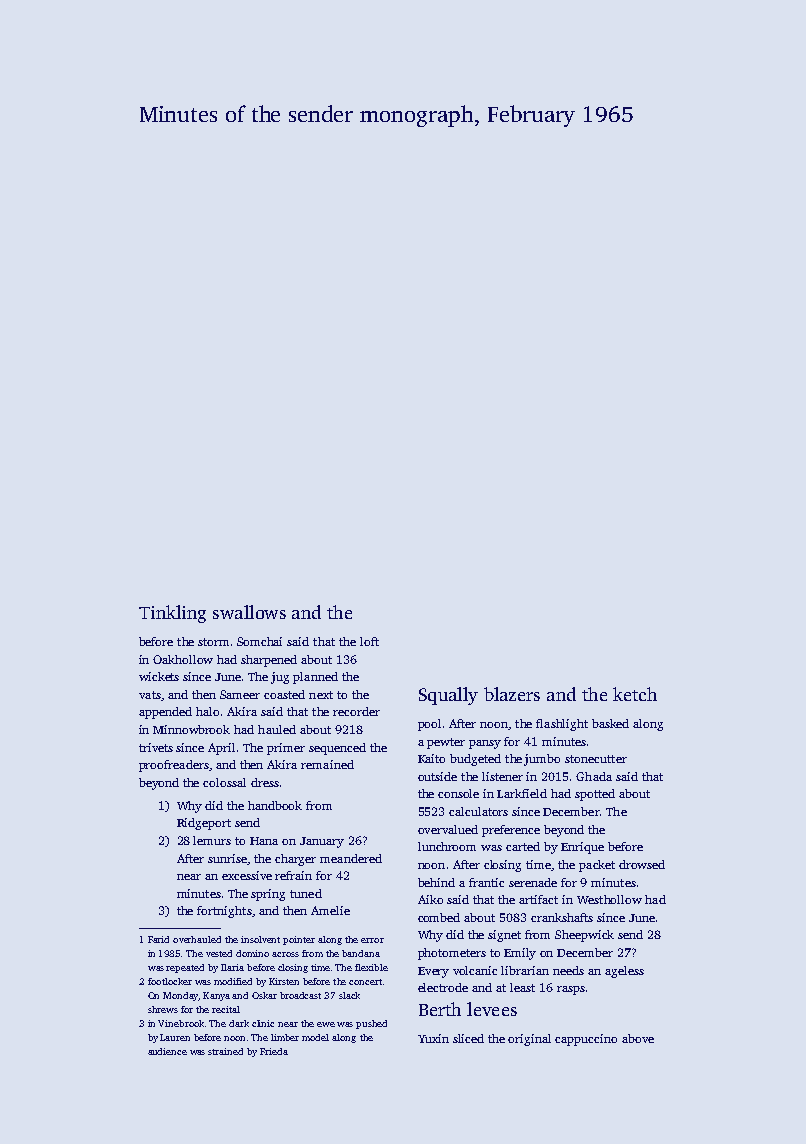 This screenshot has width=806, height=1144. What do you see at coordinates (512, 694) in the screenshot?
I see `blazers` at bounding box center [512, 694].
